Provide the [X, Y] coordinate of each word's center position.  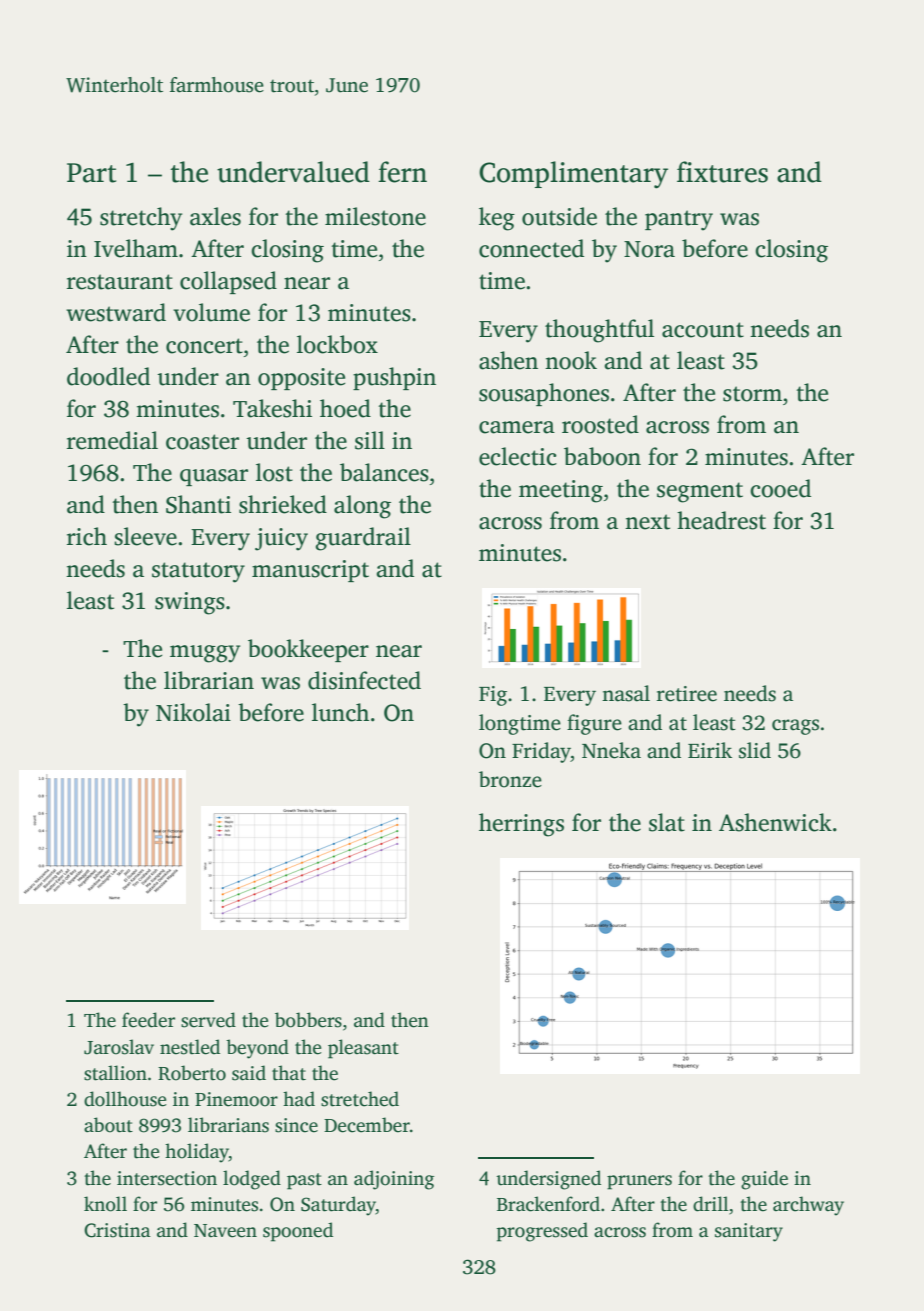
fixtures [722, 172]
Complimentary [573, 175]
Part [91, 173]
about [108, 1125]
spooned [298, 1232]
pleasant [363, 1049]
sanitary [749, 1232]
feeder [148, 1020]
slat [667, 822]
